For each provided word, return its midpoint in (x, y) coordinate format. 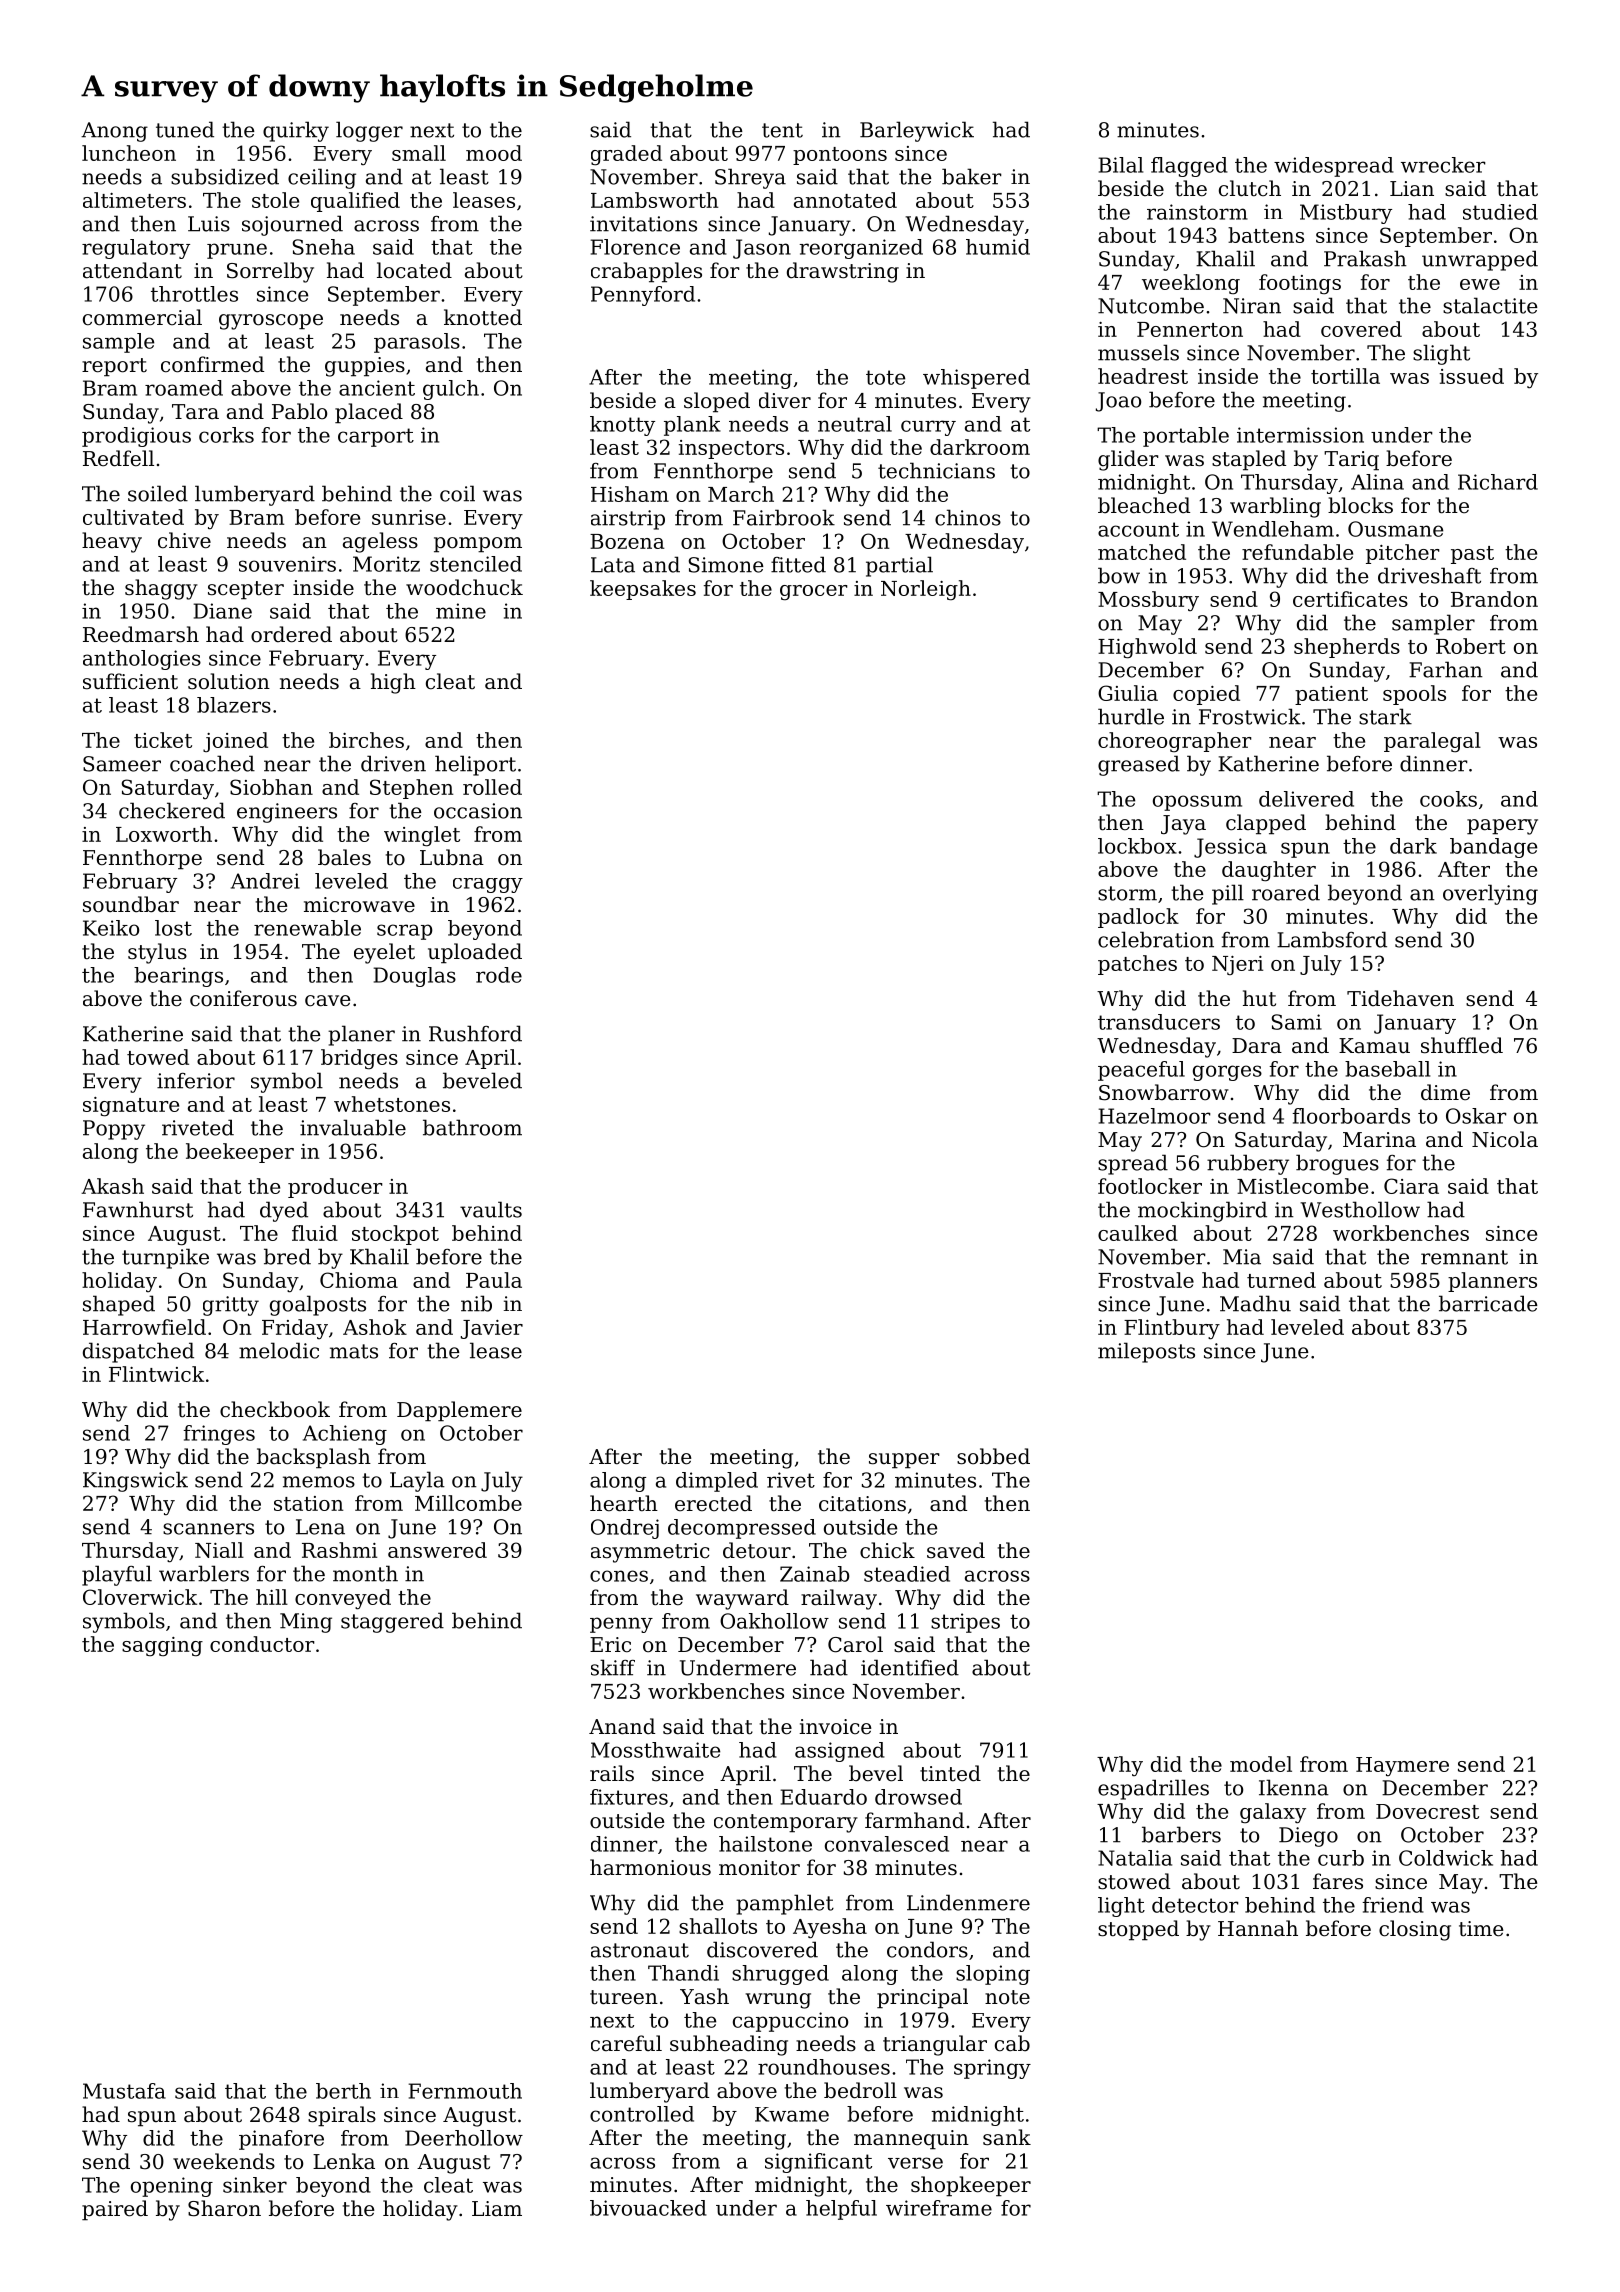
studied (1500, 212)
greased (1139, 765)
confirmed (212, 364)
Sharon (224, 2208)
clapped (1266, 824)
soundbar (131, 904)
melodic (279, 1350)
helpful (841, 2210)
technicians (936, 470)
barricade (1488, 1303)
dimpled (717, 1482)
